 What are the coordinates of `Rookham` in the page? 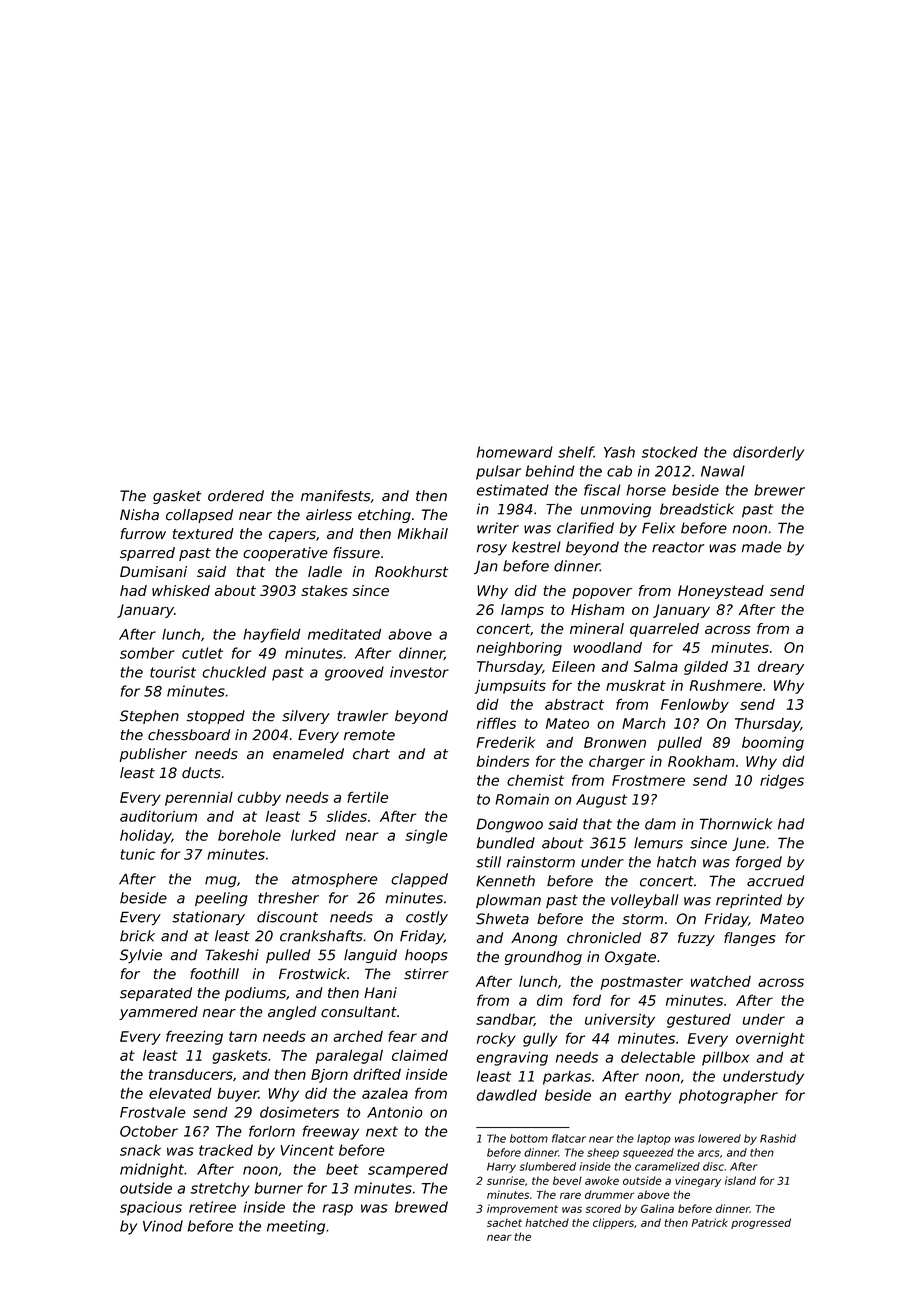 It's located at (701, 761).
